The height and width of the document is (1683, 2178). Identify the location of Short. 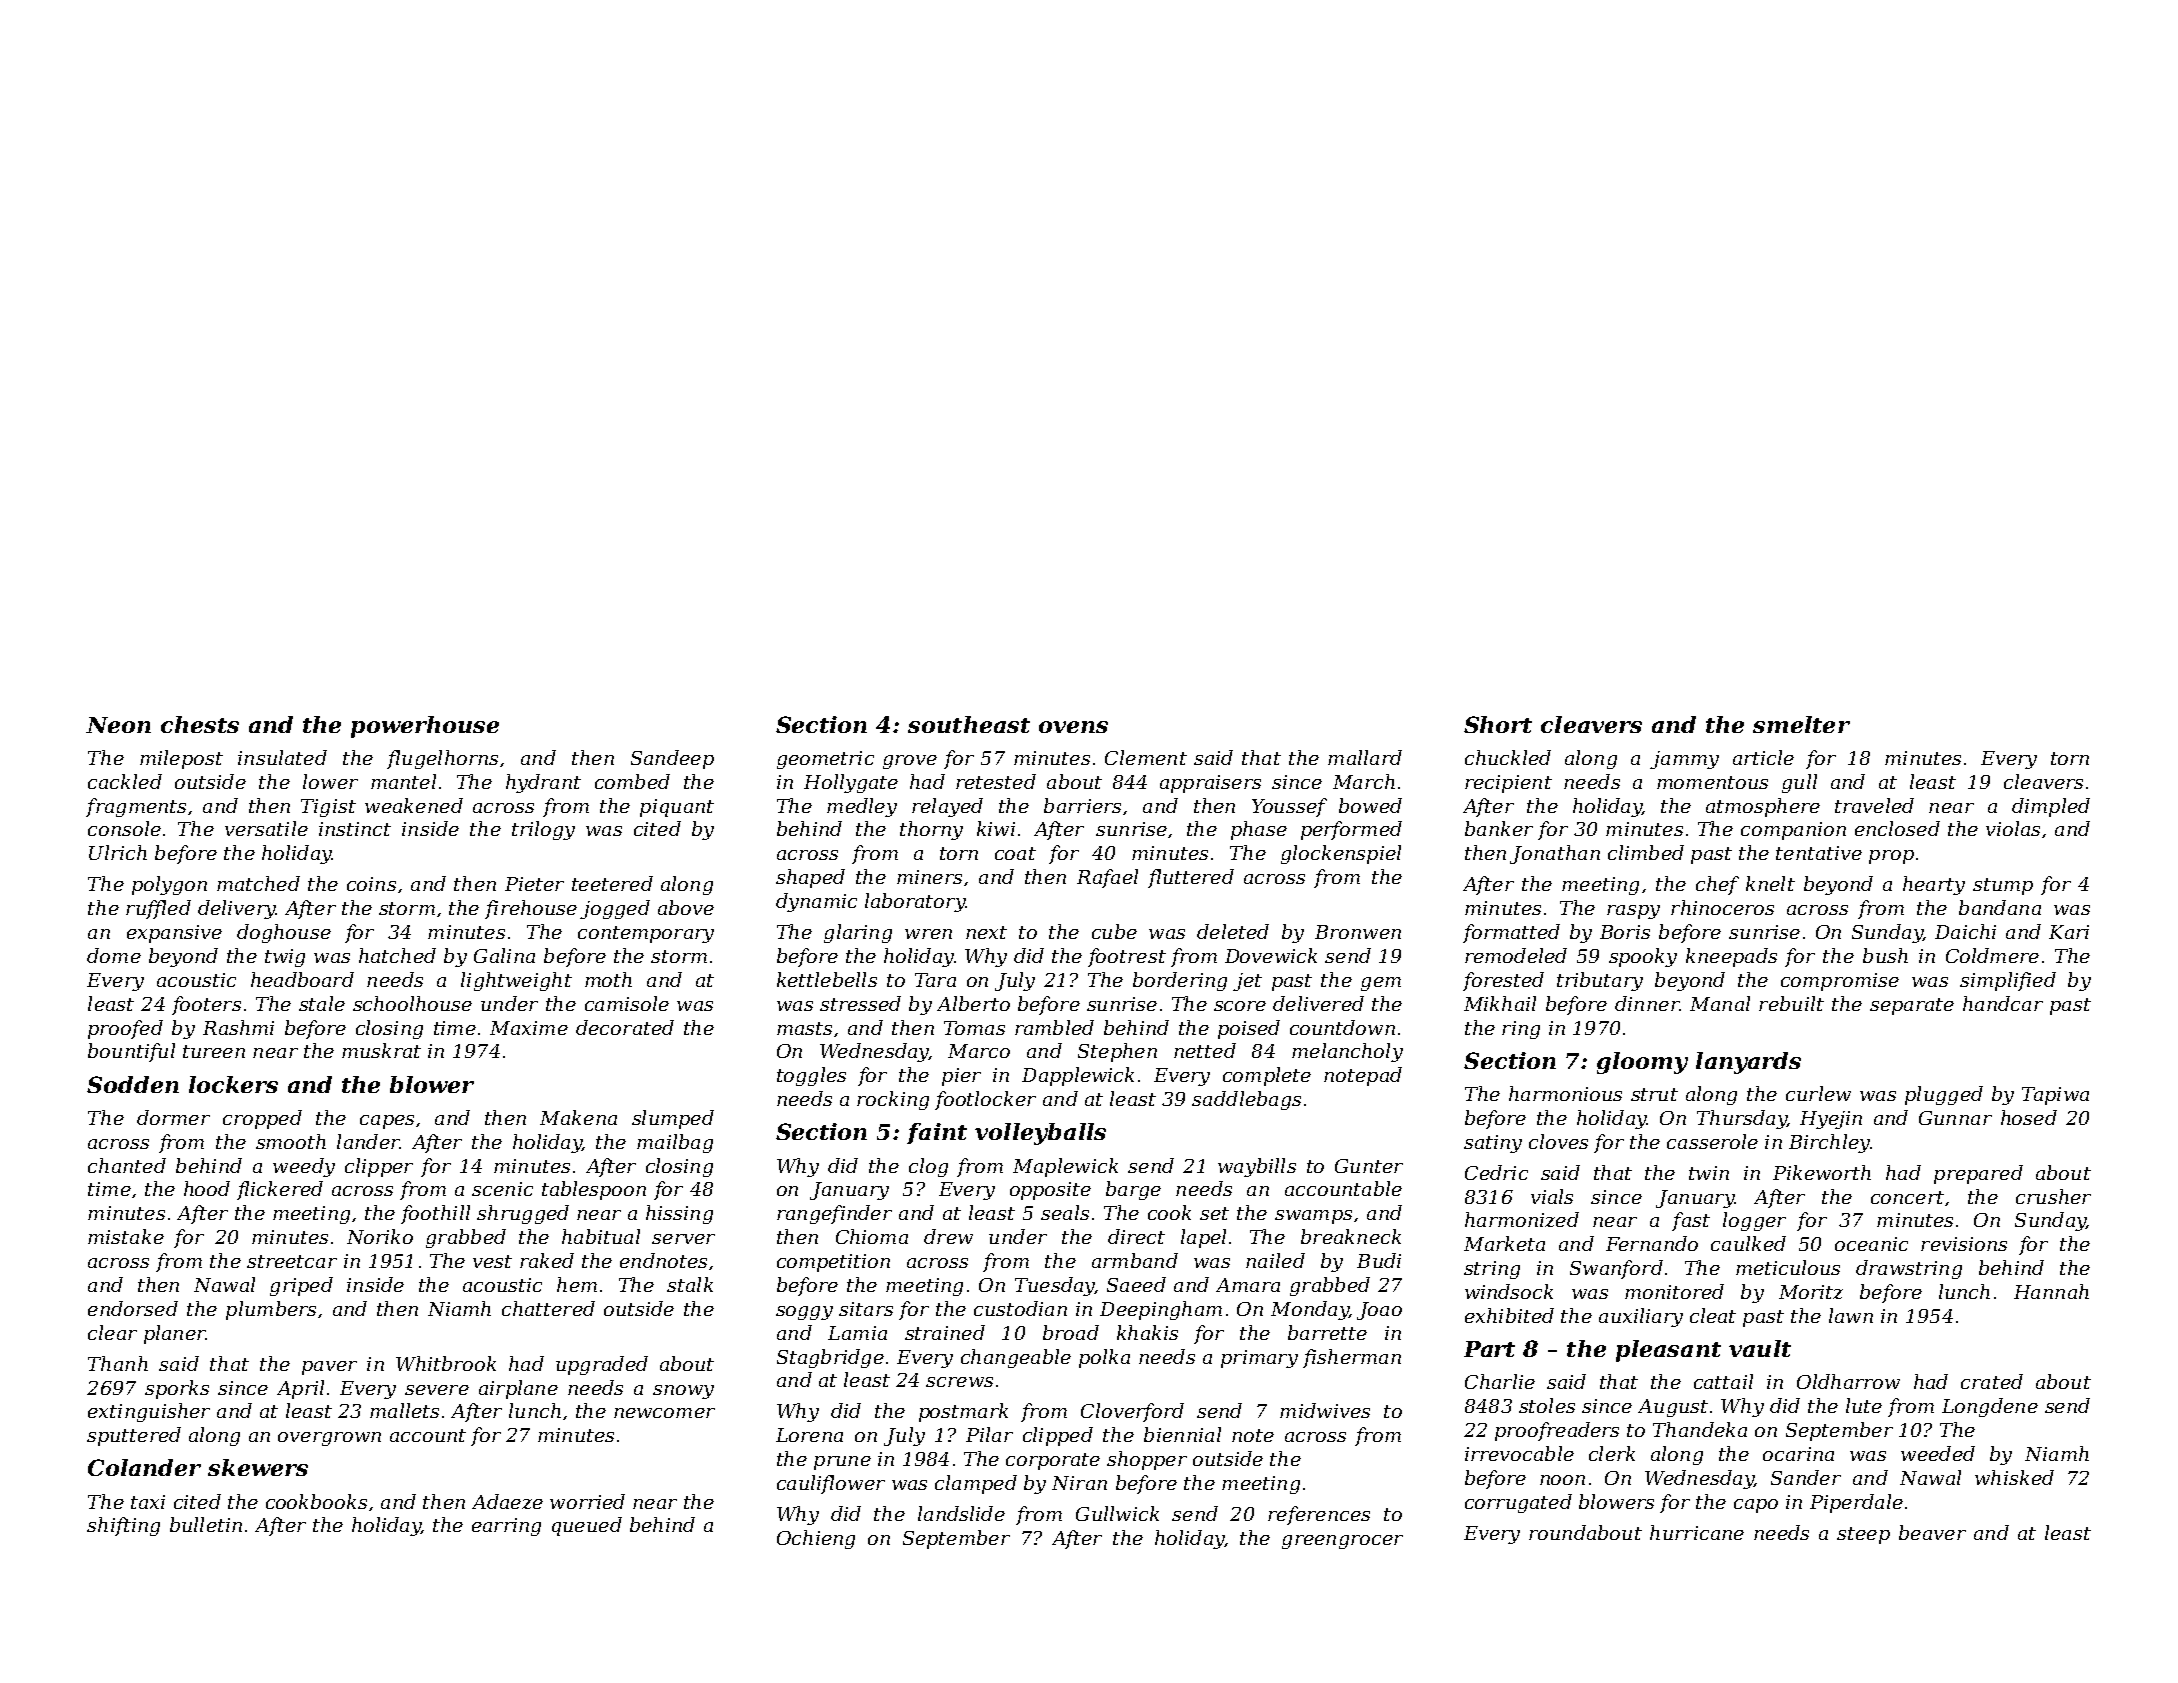
(1498, 724).
